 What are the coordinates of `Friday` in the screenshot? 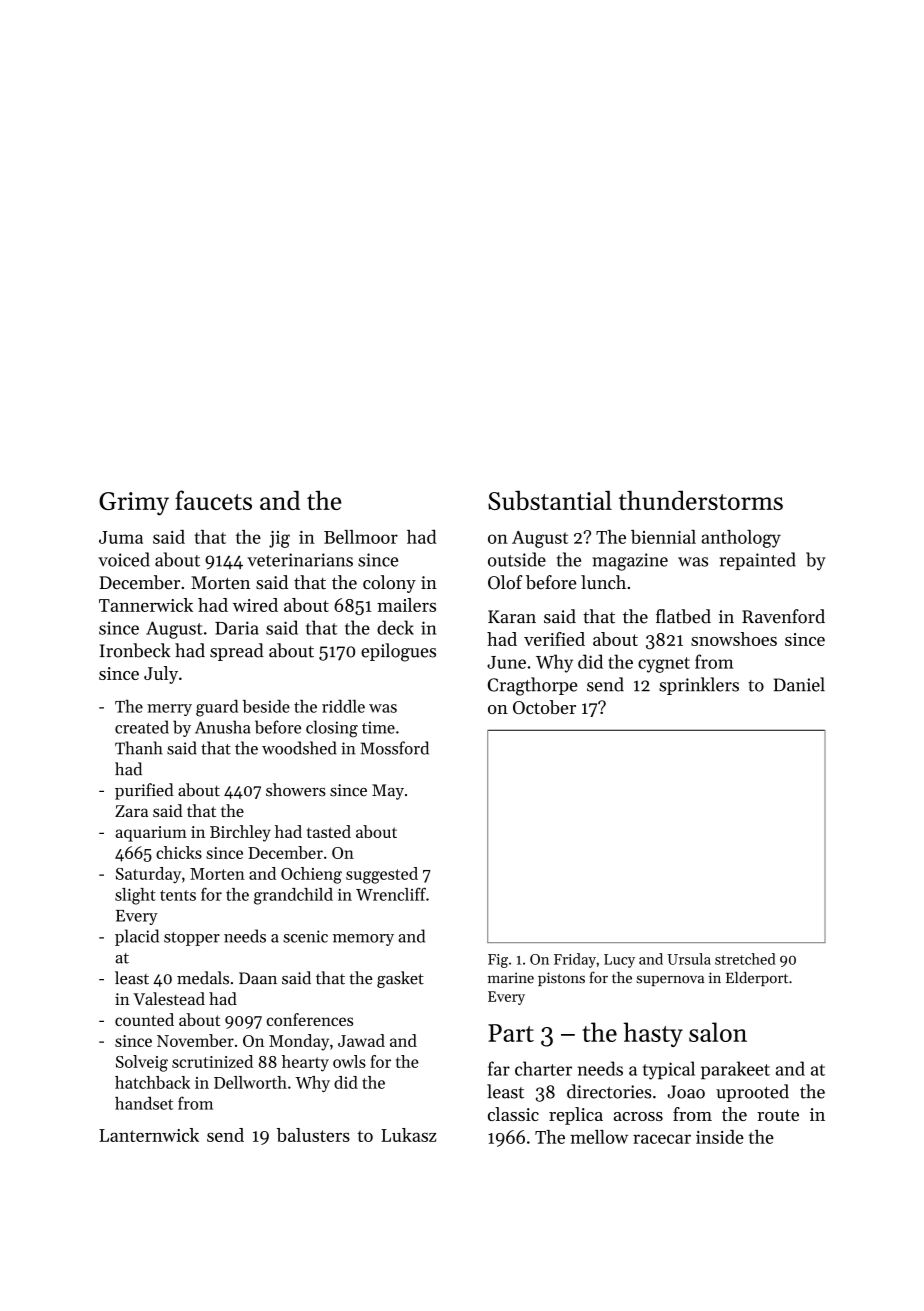 It's located at (575, 960).
